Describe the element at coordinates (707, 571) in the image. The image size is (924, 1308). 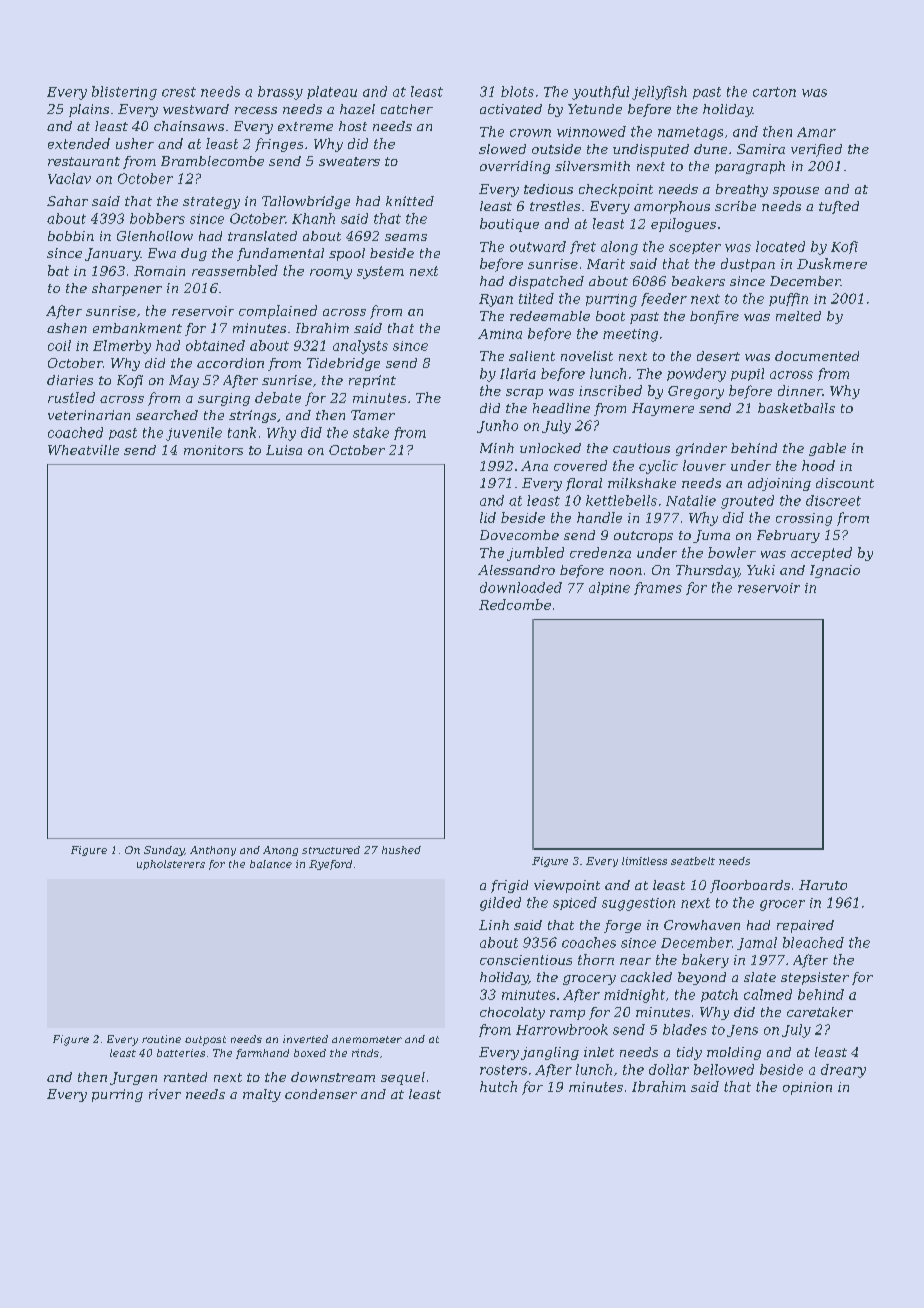
I see `Thursday` at that location.
